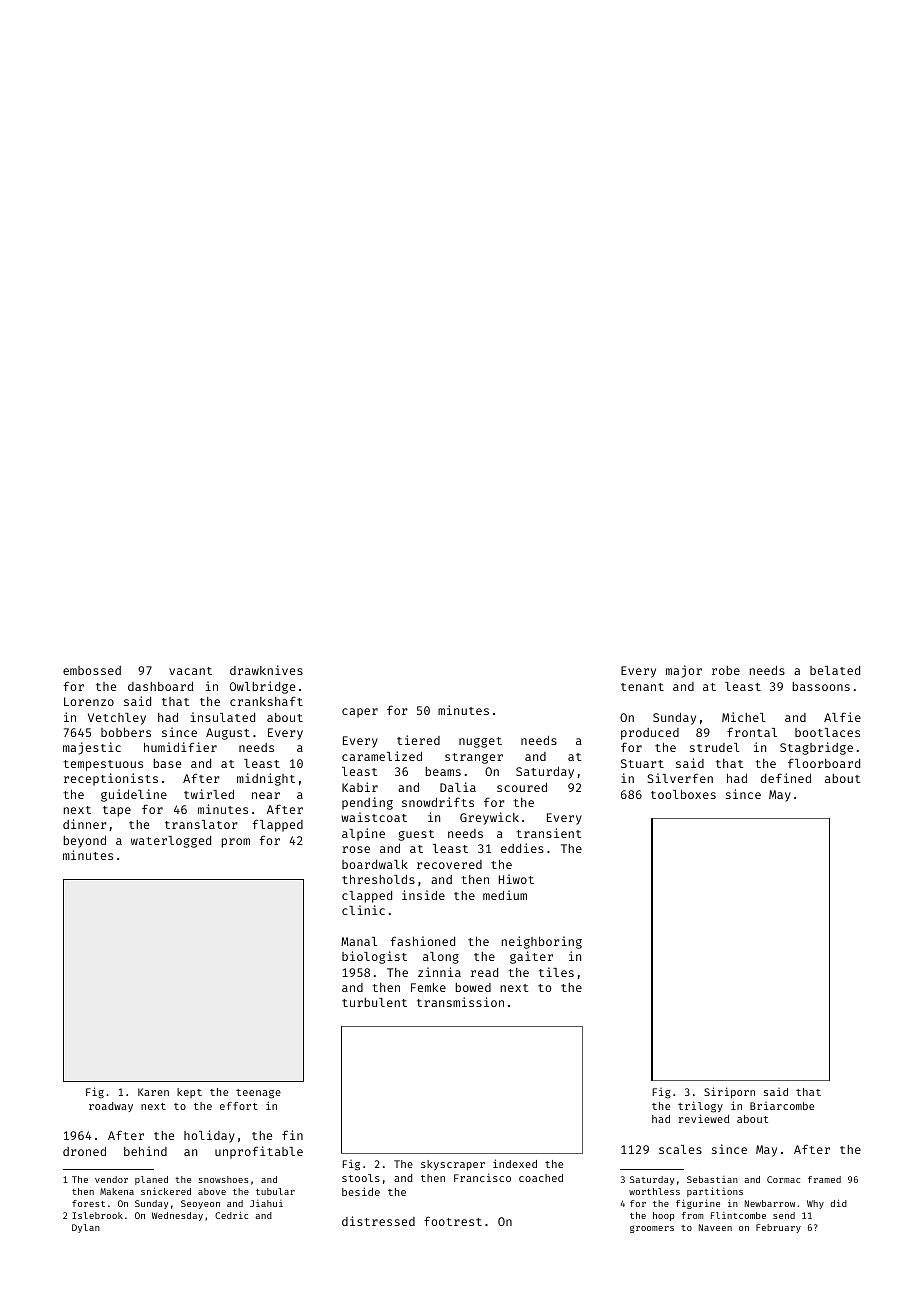 The width and height of the image is (924, 1308). Describe the element at coordinates (729, 1092) in the image. I see `Siriporn` at that location.
